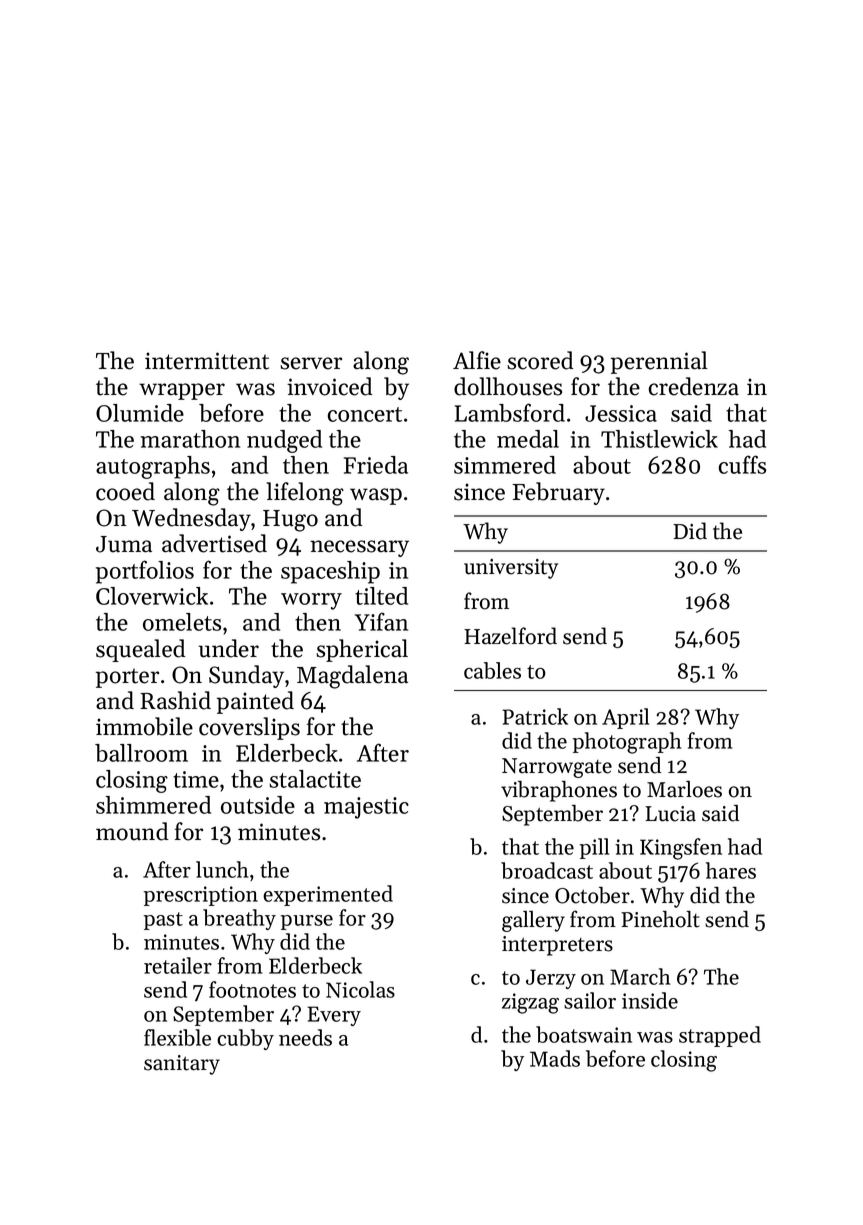  Describe the element at coordinates (307, 922) in the page. I see `purse` at that location.
